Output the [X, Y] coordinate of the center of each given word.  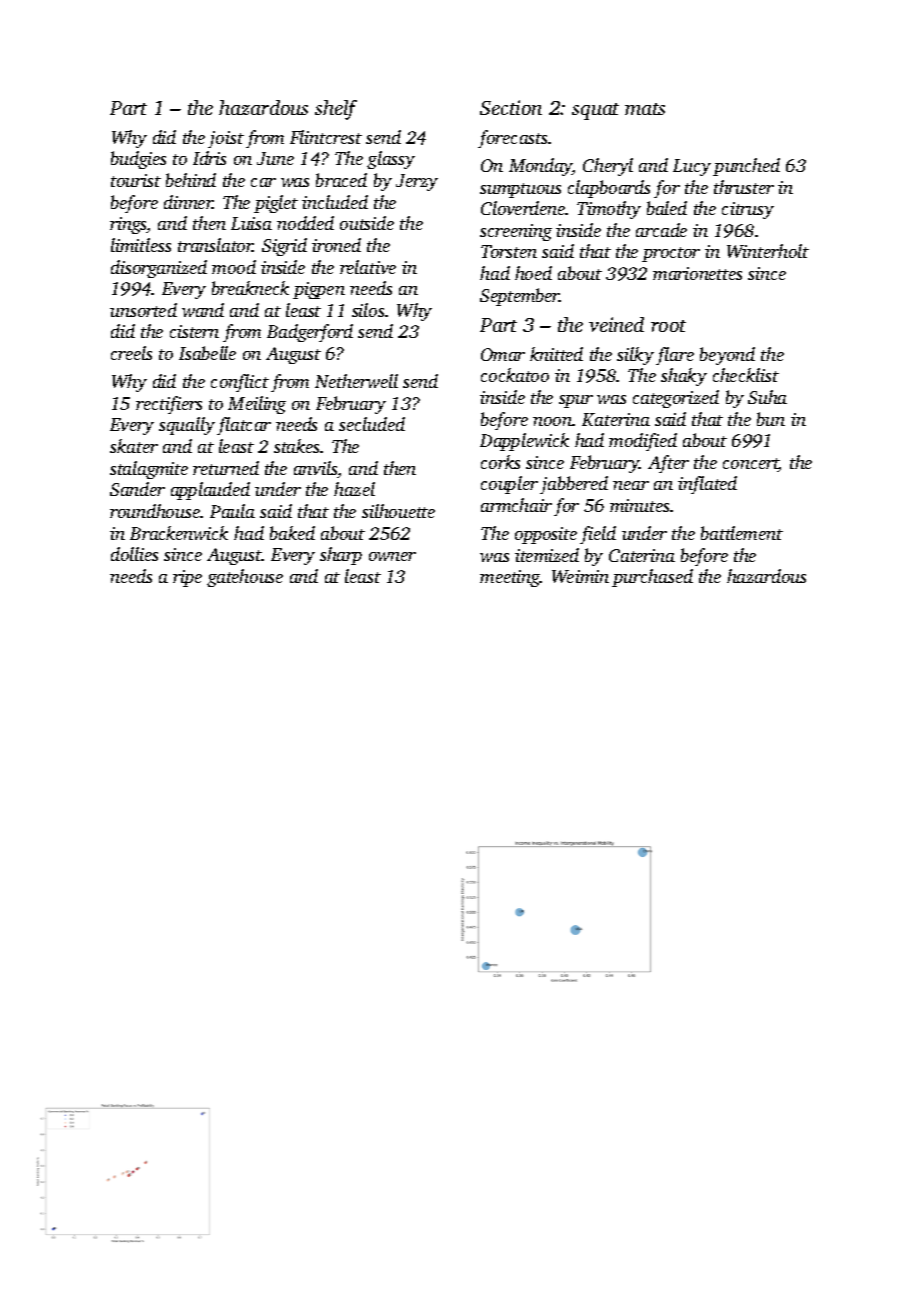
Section [511, 107]
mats [645, 109]
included [335, 202]
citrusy [748, 210]
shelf [336, 110]
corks [500, 462]
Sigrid [284, 247]
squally [187, 426]
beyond [727, 356]
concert [751, 465]
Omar [503, 354]
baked [292, 533]
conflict [240, 383]
